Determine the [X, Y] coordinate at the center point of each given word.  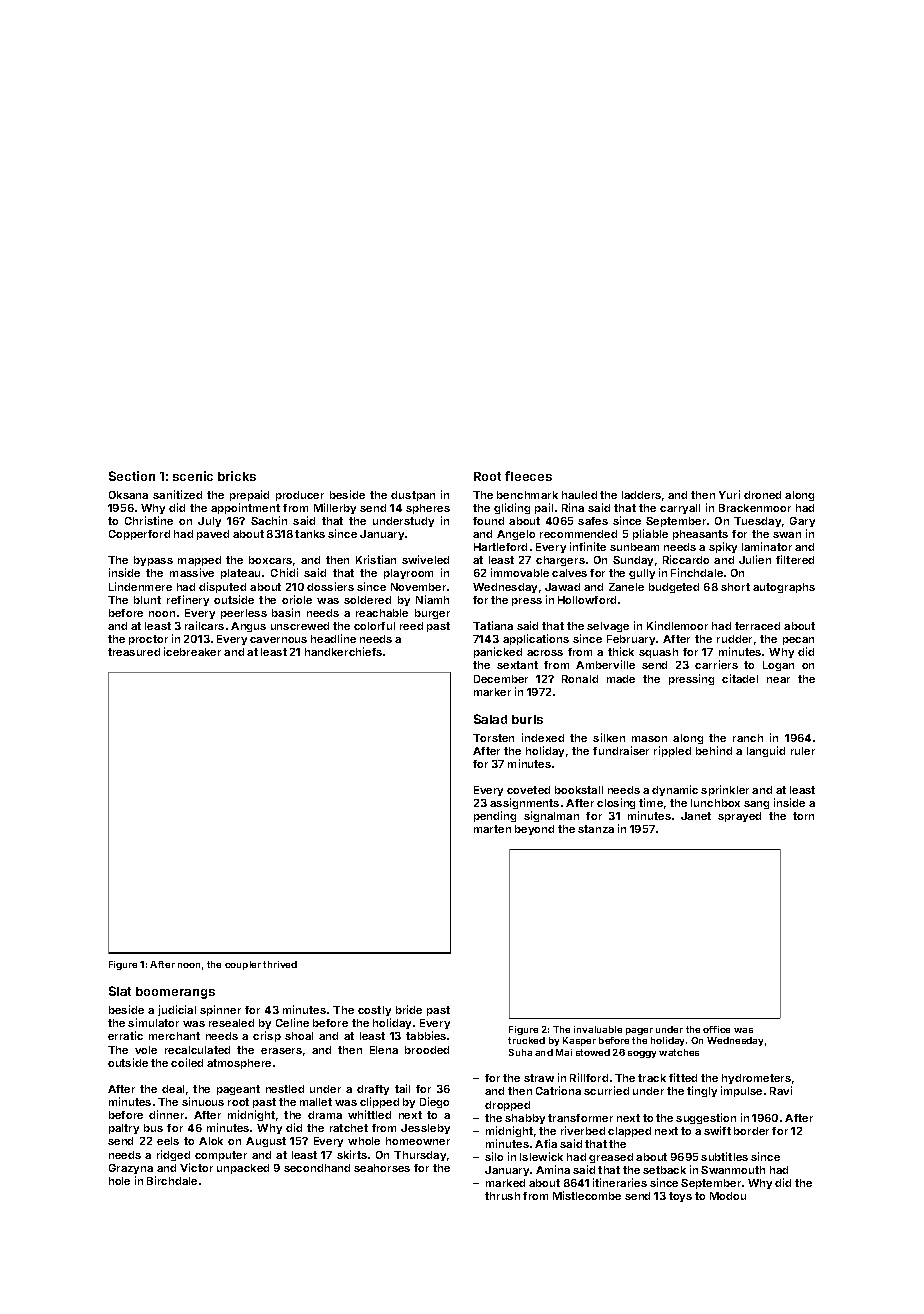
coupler [243, 965]
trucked [526, 1040]
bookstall [579, 790]
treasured [134, 652]
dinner [166, 1114]
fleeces [528, 476]
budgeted [674, 588]
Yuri [729, 494]
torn [803, 816]
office [716, 1029]
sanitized [177, 494]
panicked [498, 652]
